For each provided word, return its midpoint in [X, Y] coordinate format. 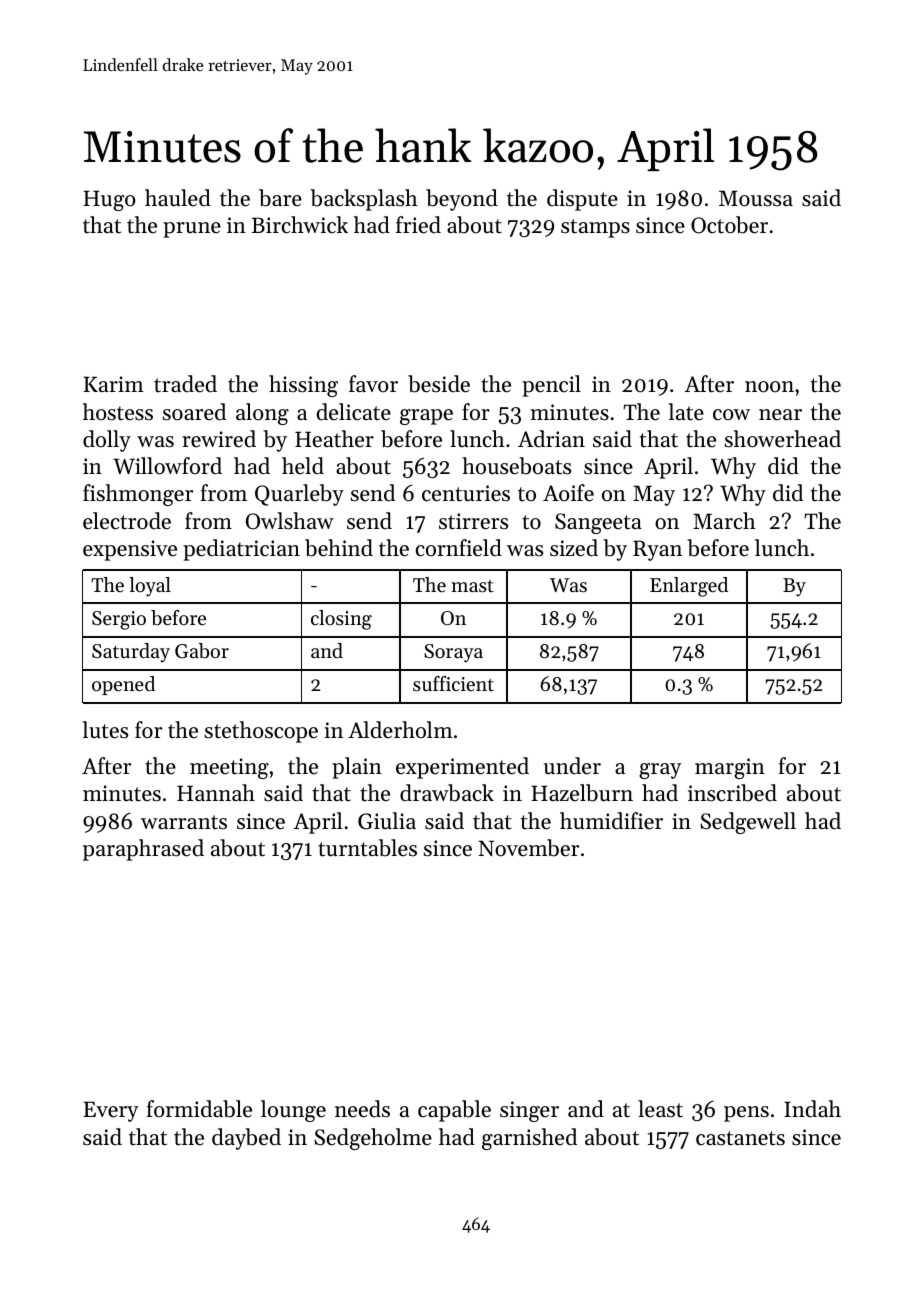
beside [439, 384]
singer [529, 1111]
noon [769, 387]
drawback [447, 793]
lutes [105, 730]
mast [472, 586]
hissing [303, 386]
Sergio [119, 620]
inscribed [732, 793]
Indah [812, 1109]
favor [373, 384]
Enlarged [689, 587]
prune [192, 230]
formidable [199, 1109]
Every [110, 1111]
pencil [551, 386]
